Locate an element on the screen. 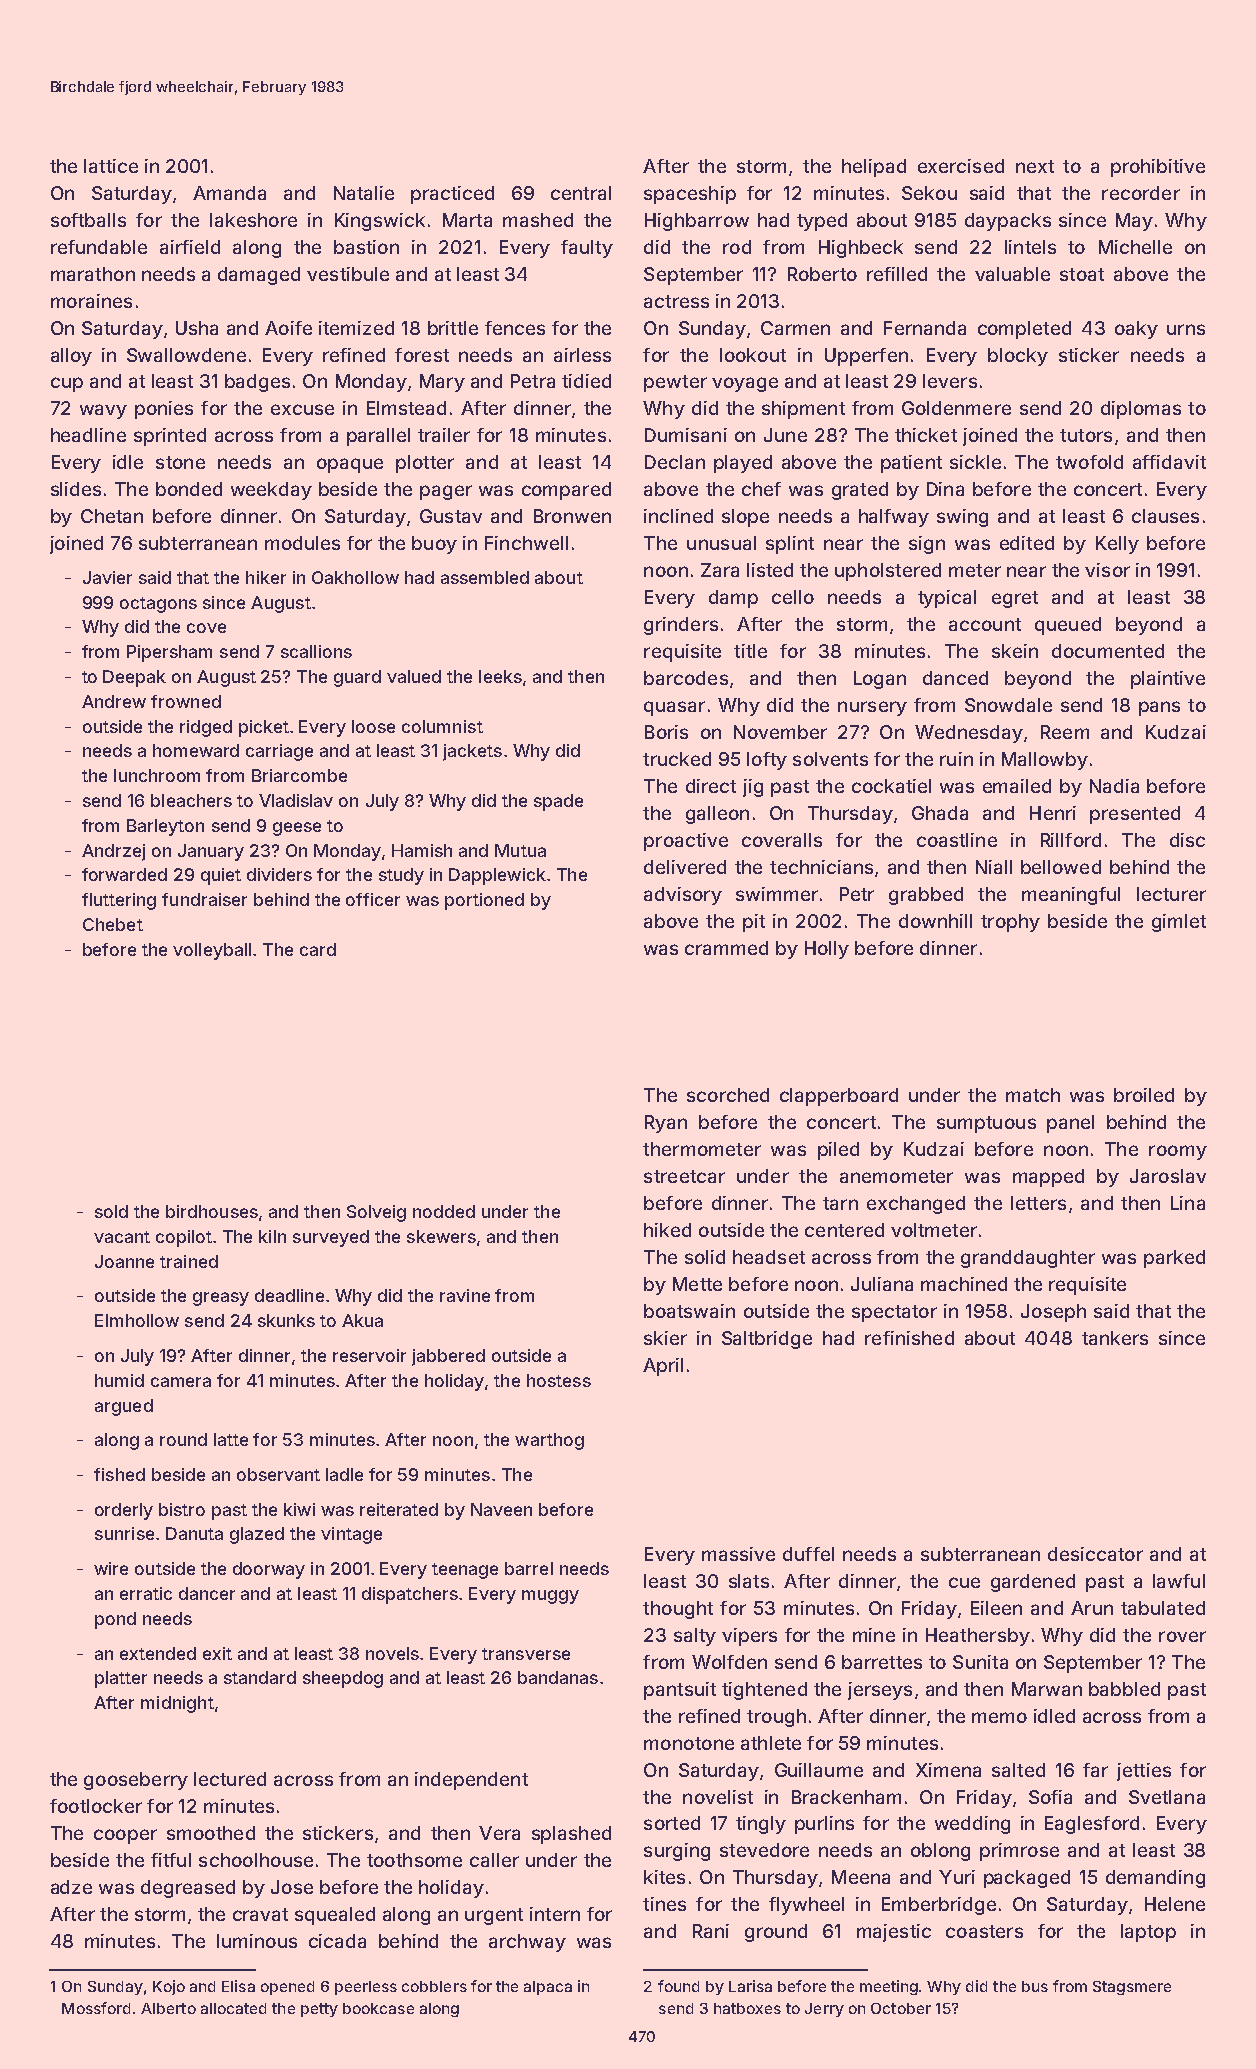 The image size is (1256, 2069). jackets is located at coordinates (472, 752).
